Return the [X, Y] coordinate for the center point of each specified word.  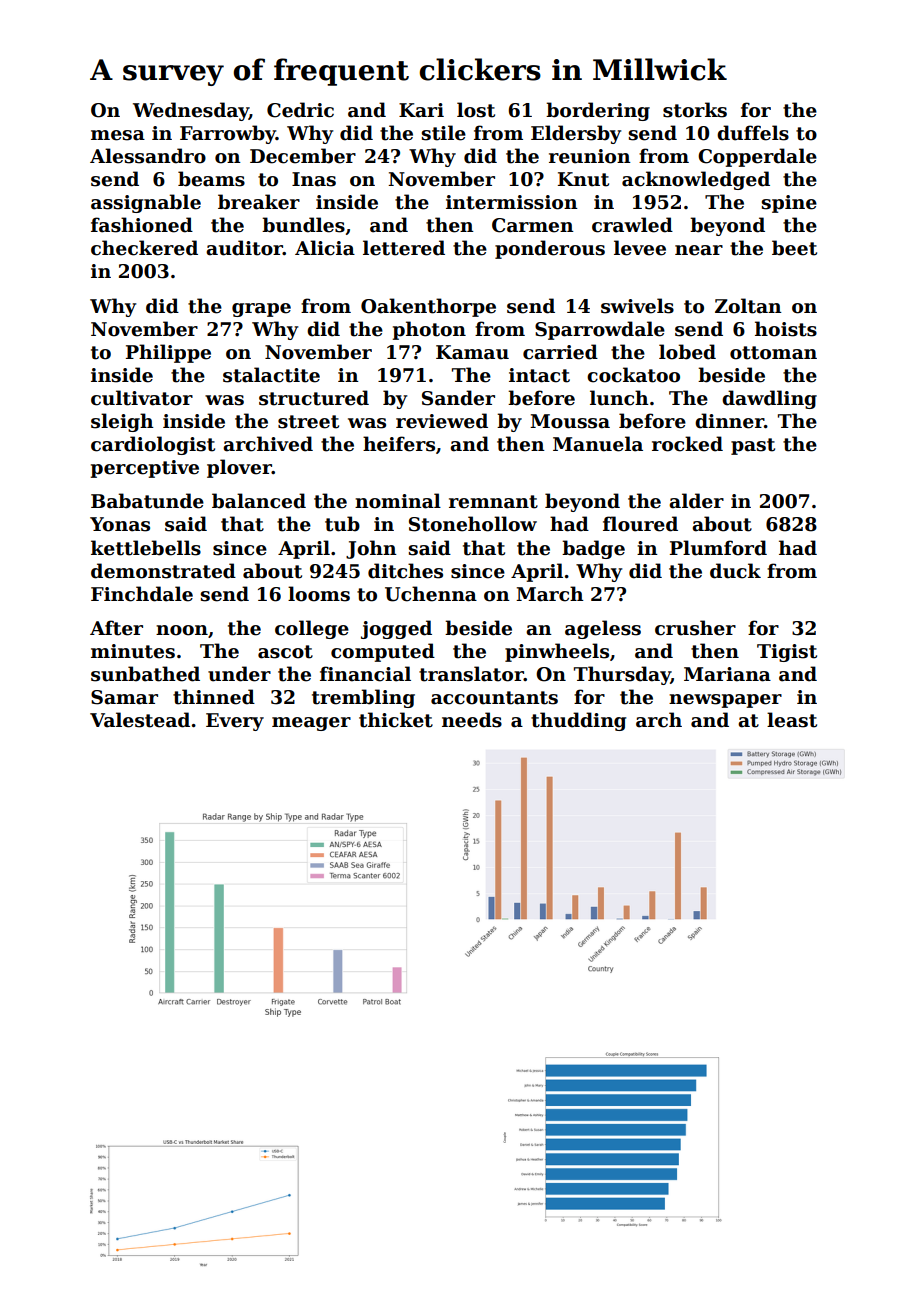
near [699, 250]
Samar [124, 697]
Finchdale [142, 594]
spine [789, 204]
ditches [405, 571]
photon [429, 330]
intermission [512, 202]
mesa [118, 135]
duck [735, 571]
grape [261, 310]
